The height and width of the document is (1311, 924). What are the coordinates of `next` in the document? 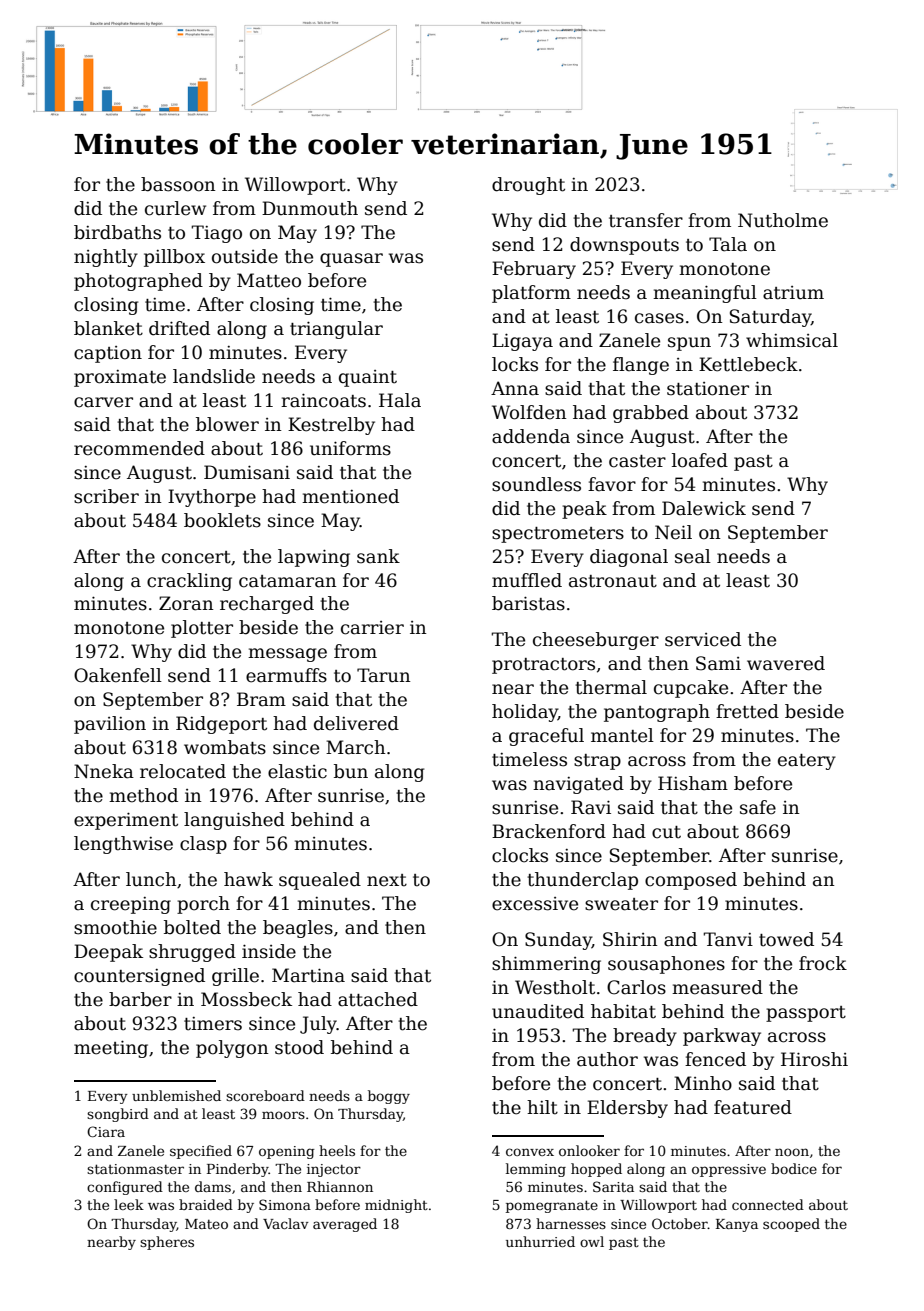 It's located at (387, 880).
